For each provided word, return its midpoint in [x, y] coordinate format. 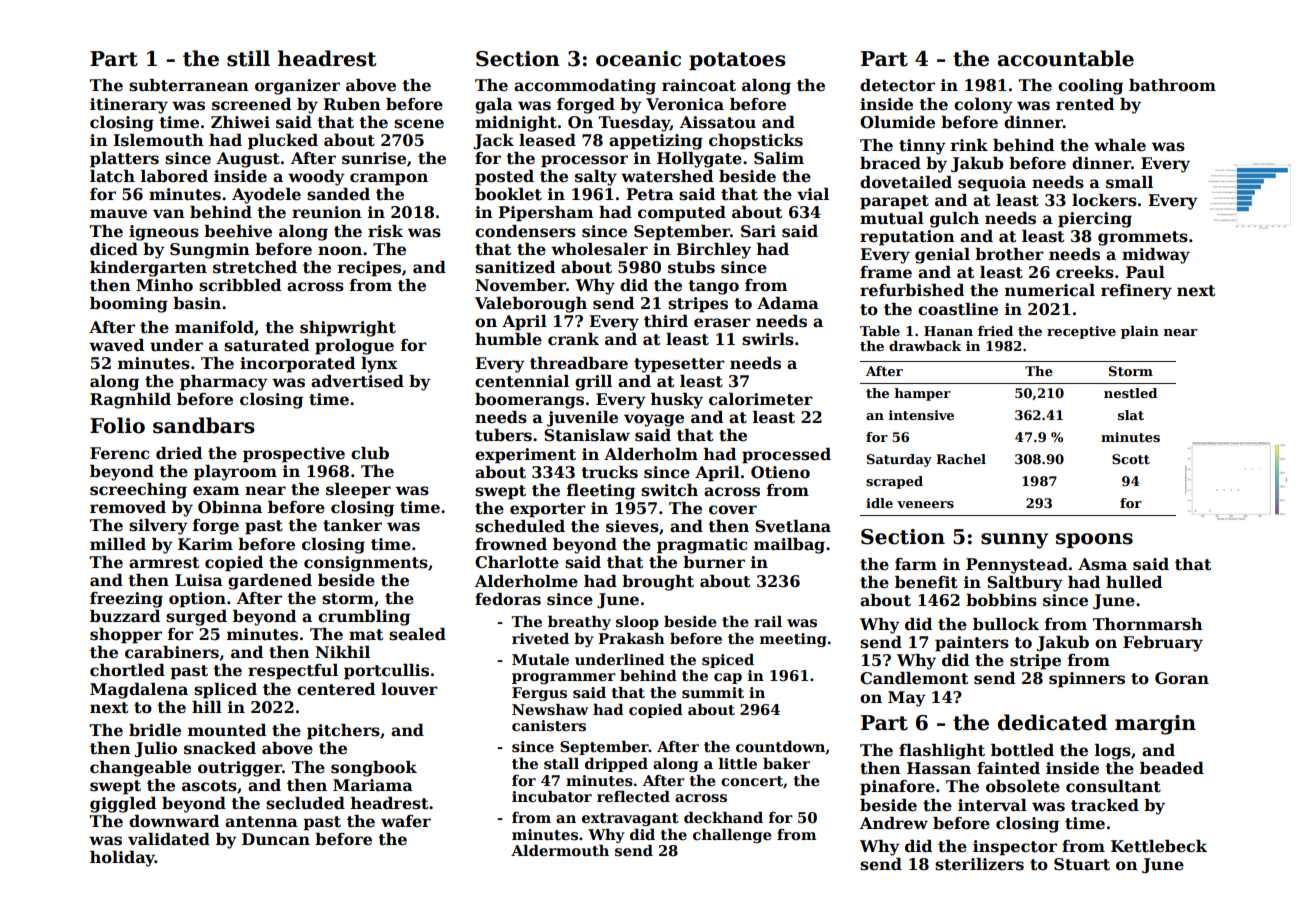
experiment [525, 456]
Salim [779, 158]
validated [169, 839]
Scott [1131, 459]
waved [116, 345]
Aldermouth [560, 850]
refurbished [912, 290]
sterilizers [979, 864]
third [666, 321]
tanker [352, 525]
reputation [907, 238]
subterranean [189, 85]
